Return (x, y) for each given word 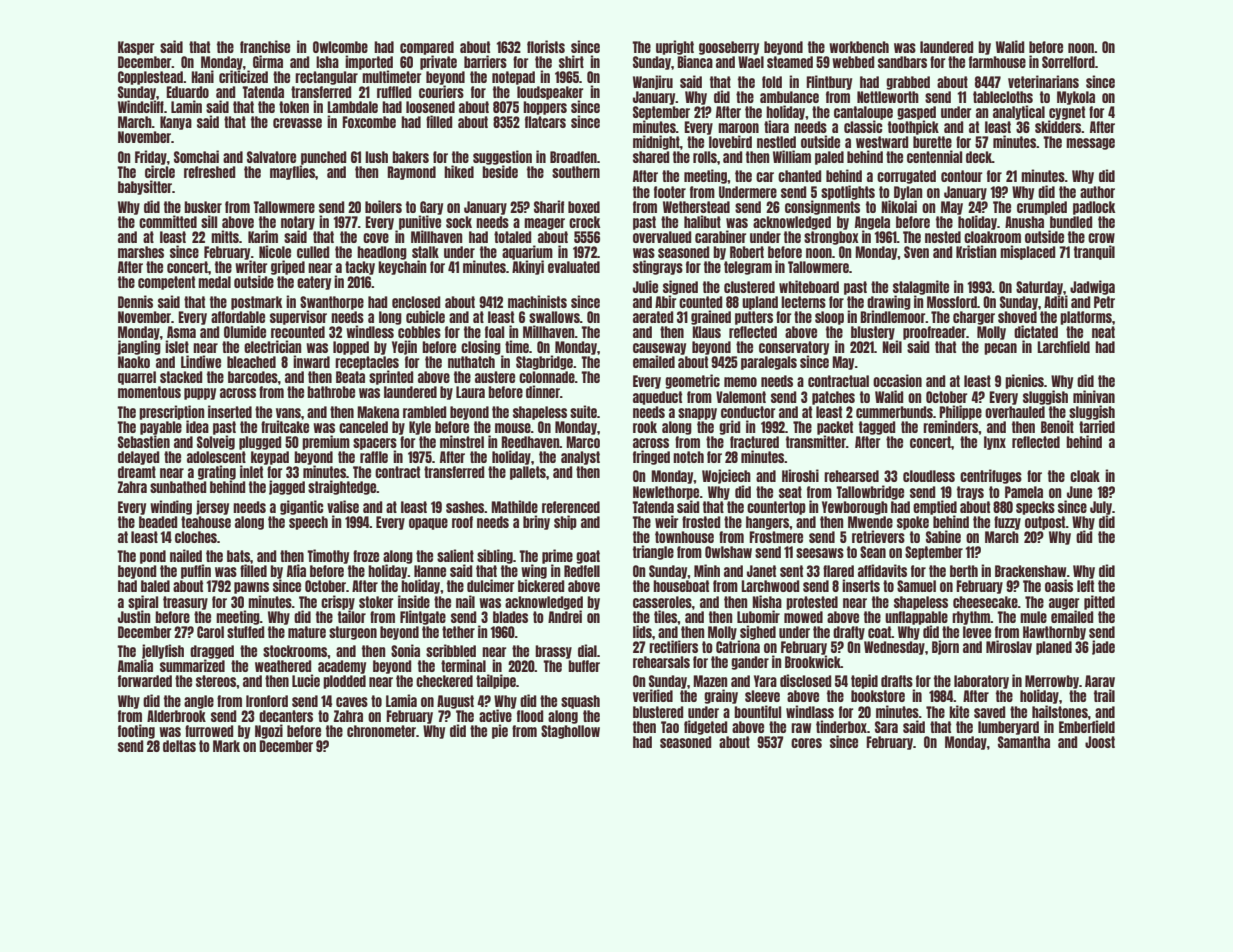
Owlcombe (340, 47)
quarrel (137, 378)
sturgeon (353, 633)
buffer (584, 666)
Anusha (1024, 222)
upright (675, 47)
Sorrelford (1068, 62)
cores (806, 743)
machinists (537, 301)
